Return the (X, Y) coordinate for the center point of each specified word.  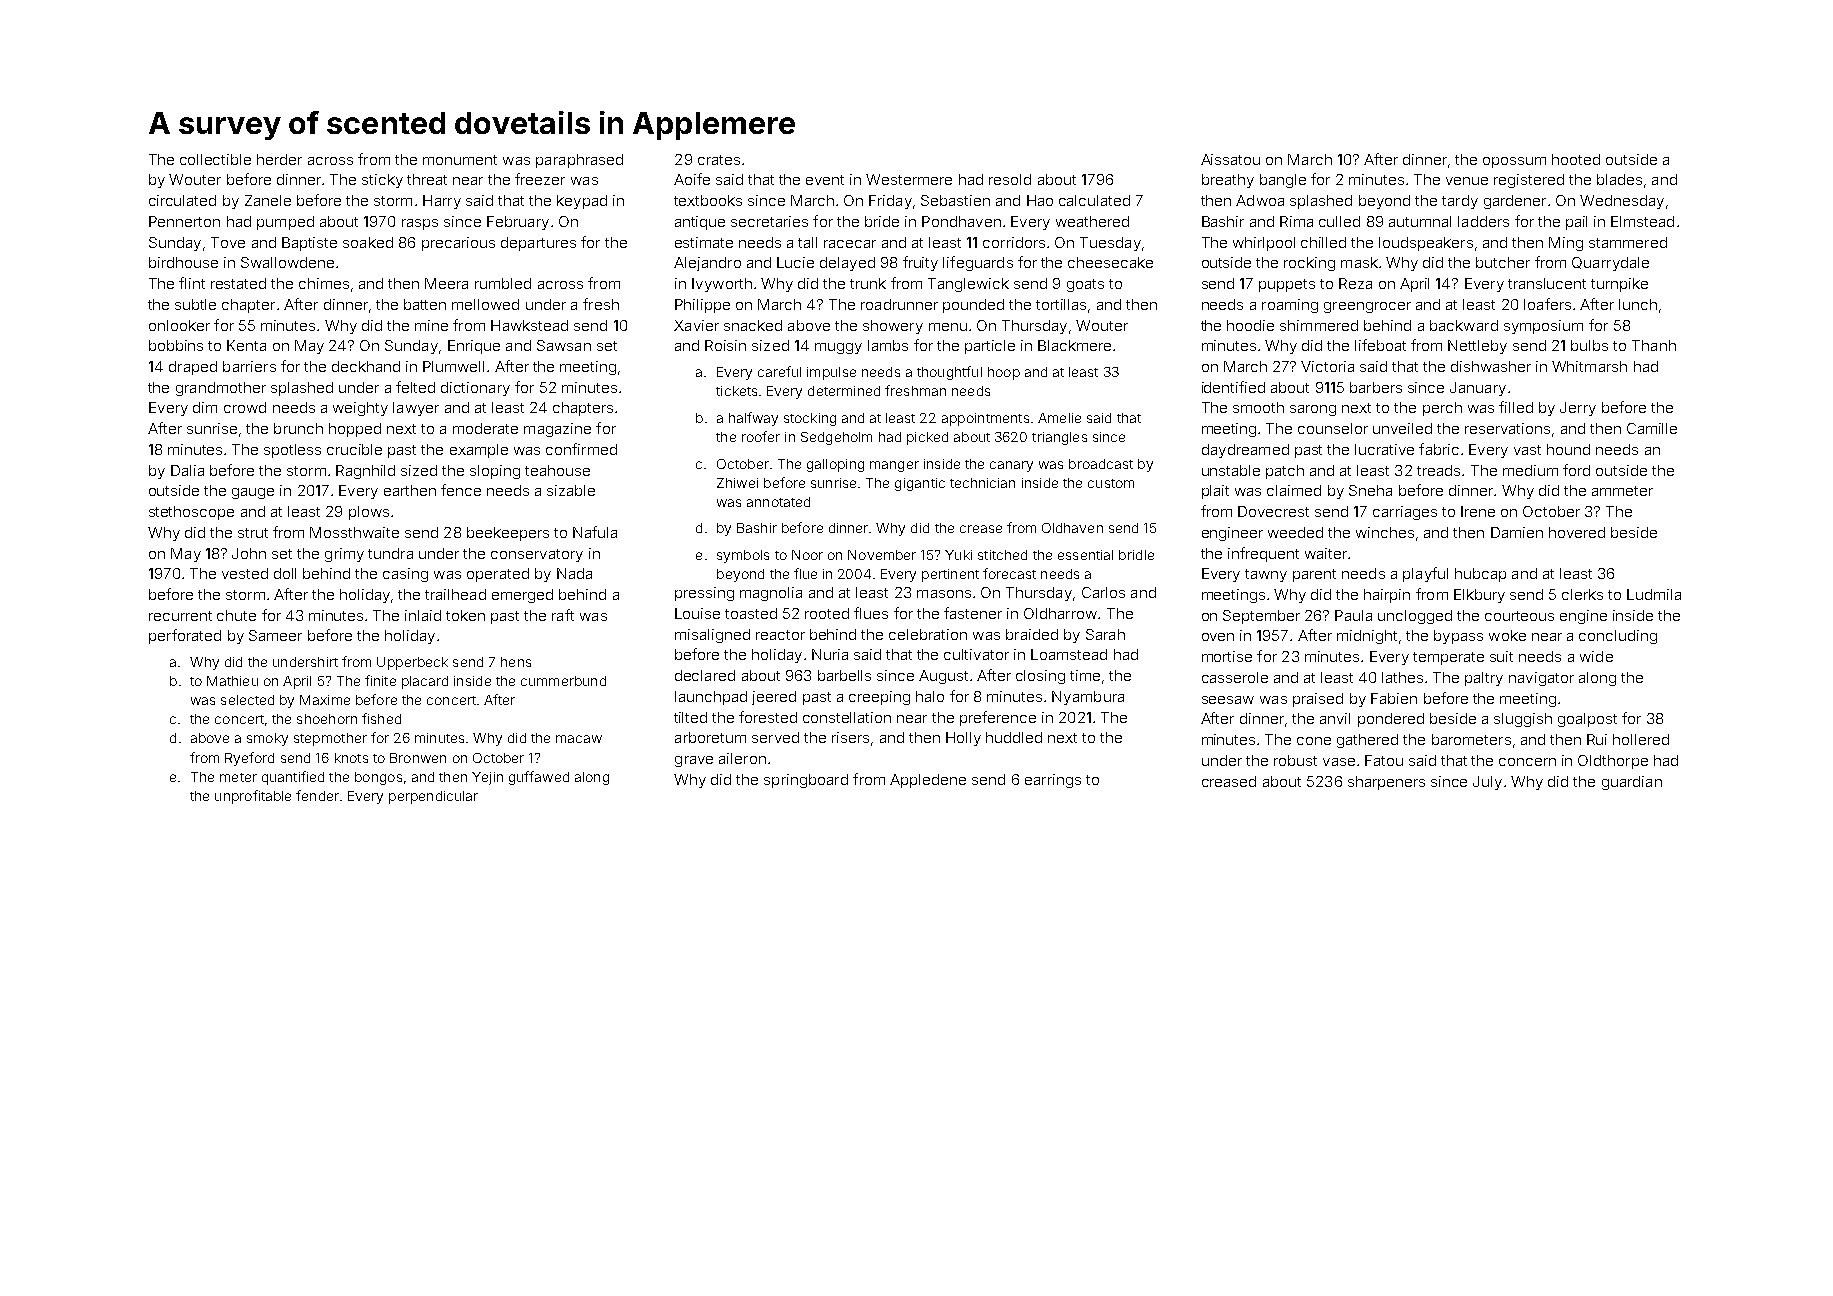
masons (944, 594)
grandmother (221, 389)
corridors (1014, 242)
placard (425, 682)
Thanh (1654, 345)
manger (894, 466)
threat (427, 179)
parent (1314, 575)
